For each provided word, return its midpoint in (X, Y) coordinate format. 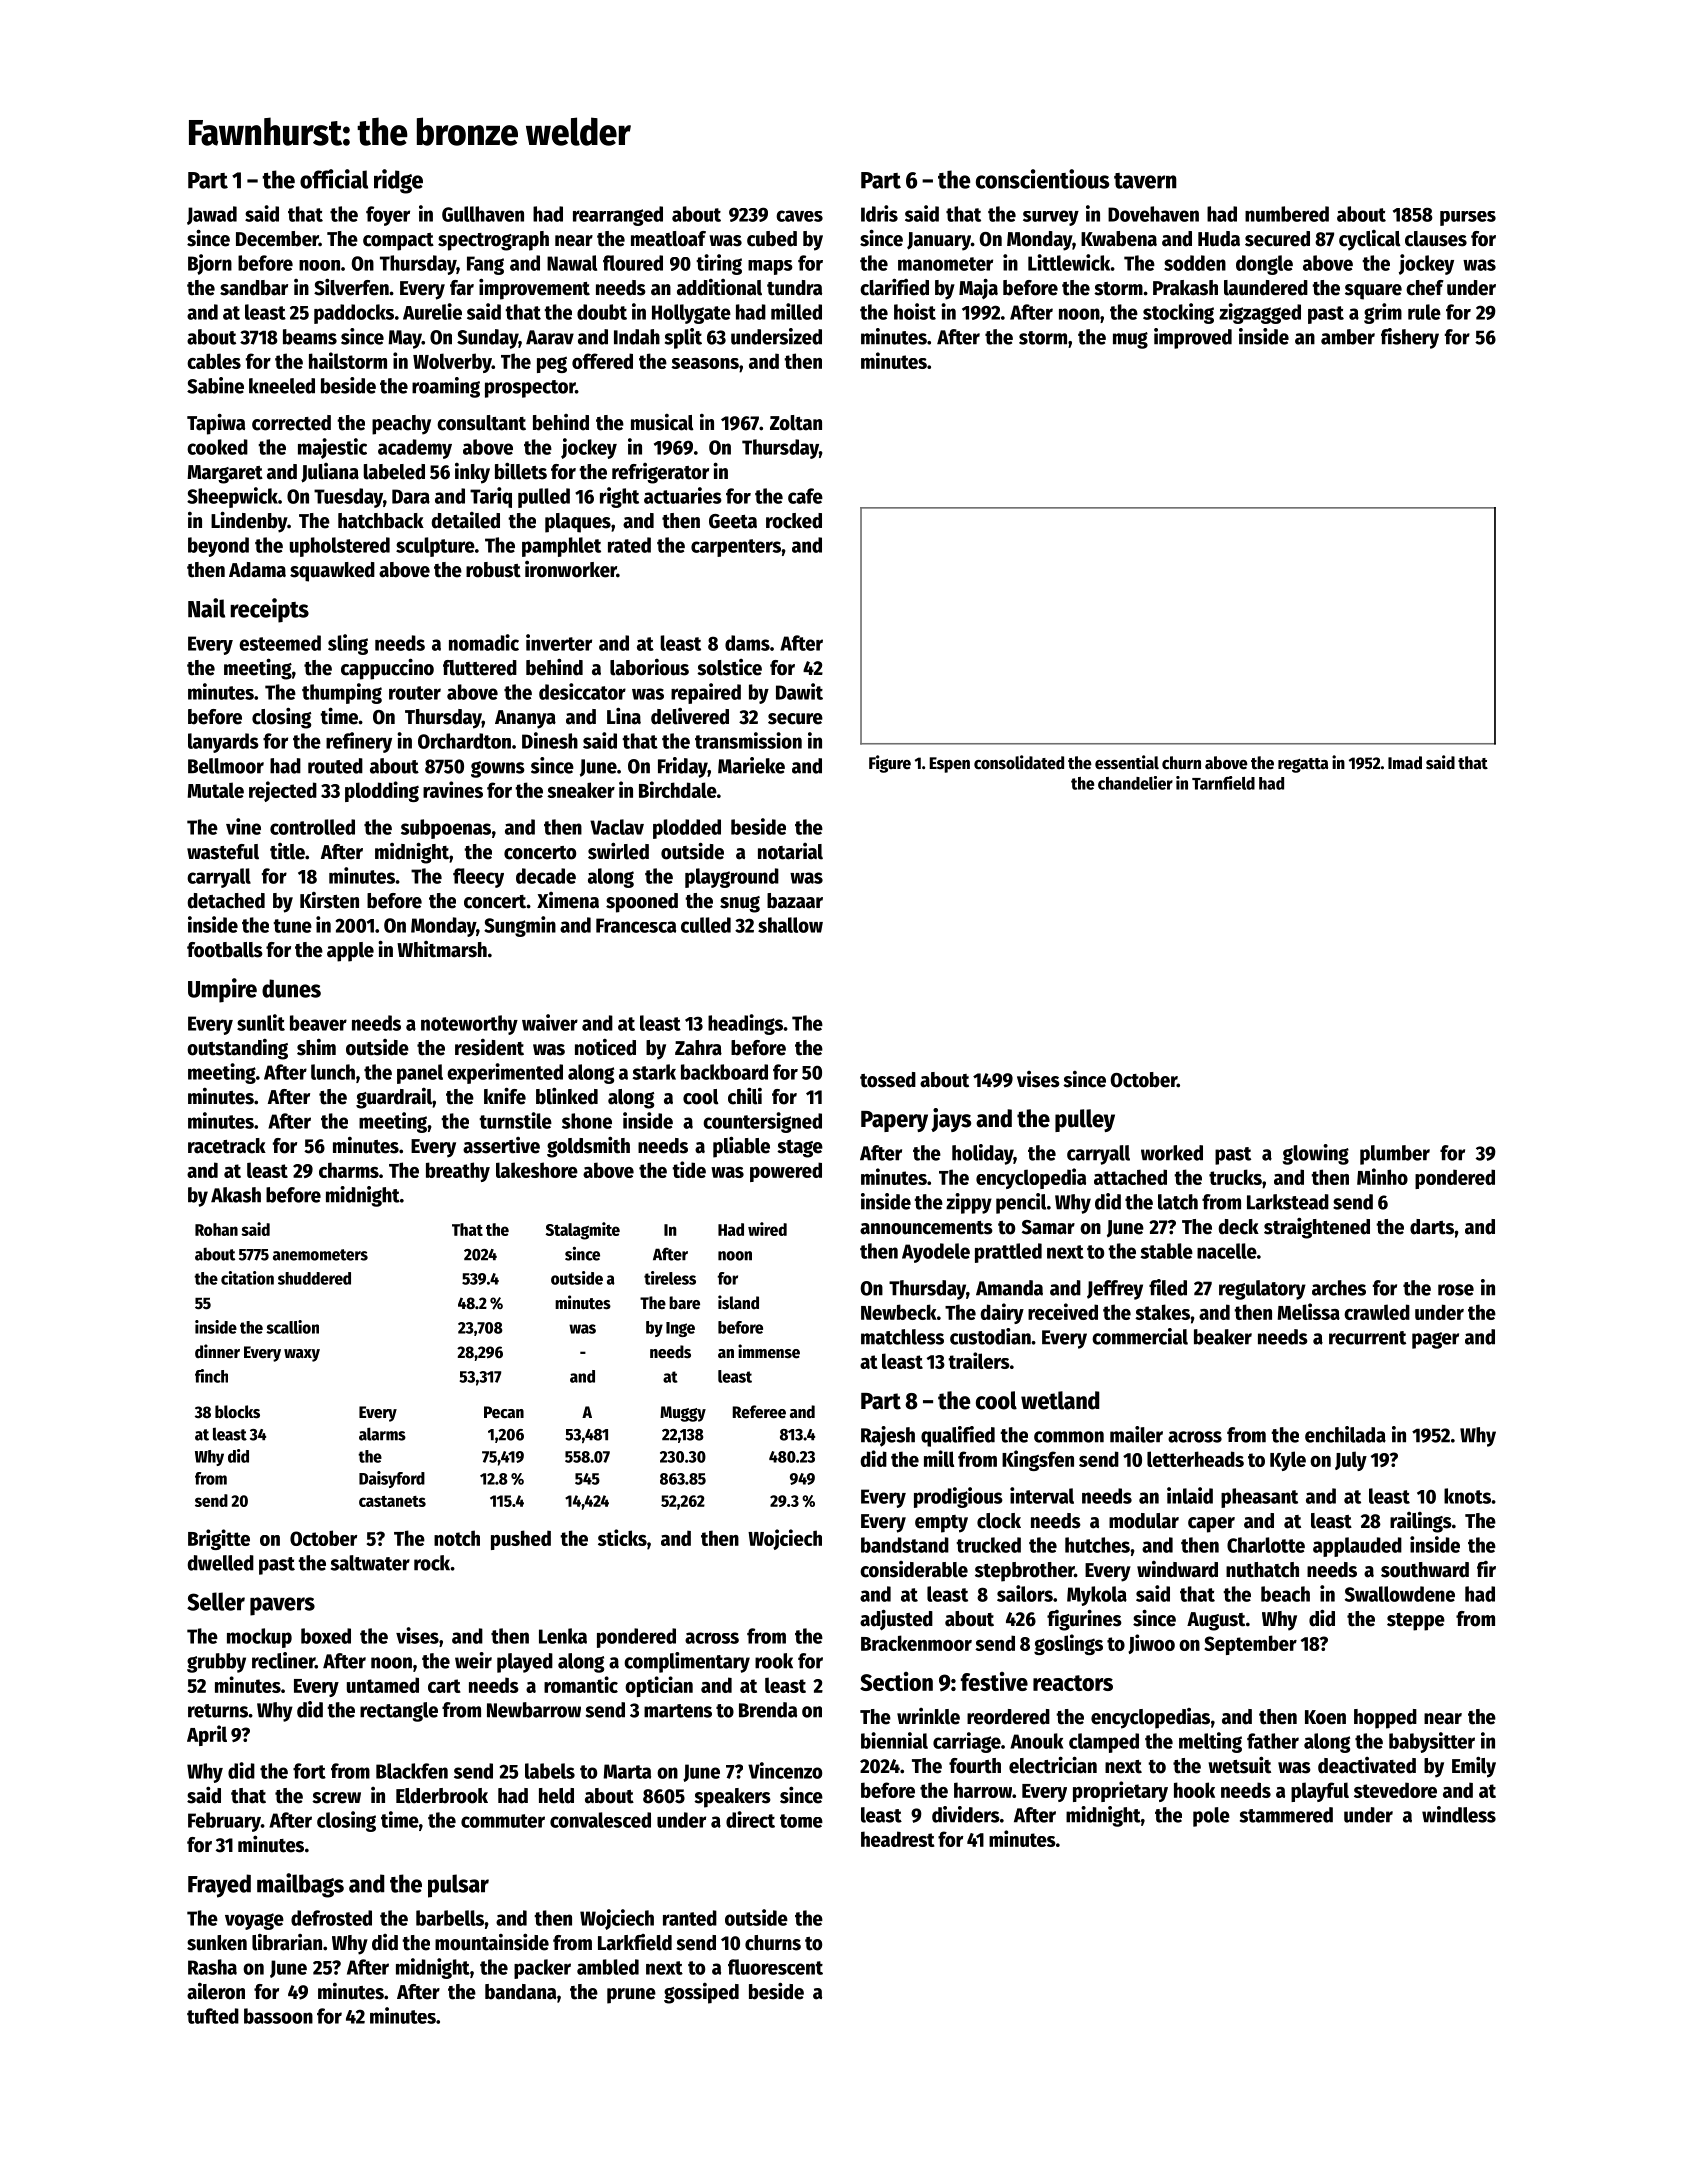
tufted (213, 2016)
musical (662, 422)
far (462, 288)
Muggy (683, 1414)
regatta (1303, 765)
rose (1456, 1290)
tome (801, 1821)
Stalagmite (583, 1231)
